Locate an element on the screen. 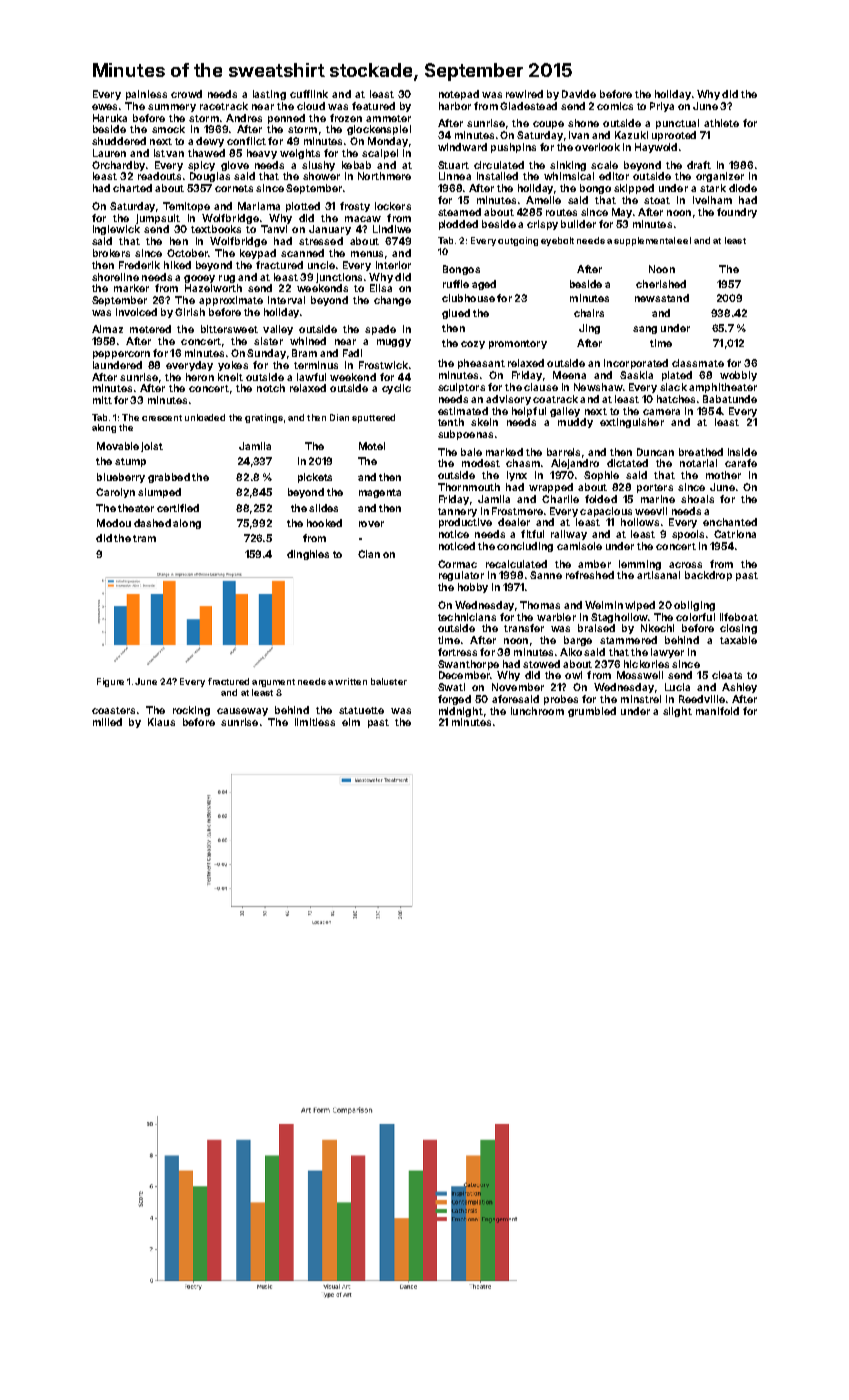 The height and width of the screenshot is (1400, 849). Cormac is located at coordinates (457, 564).
